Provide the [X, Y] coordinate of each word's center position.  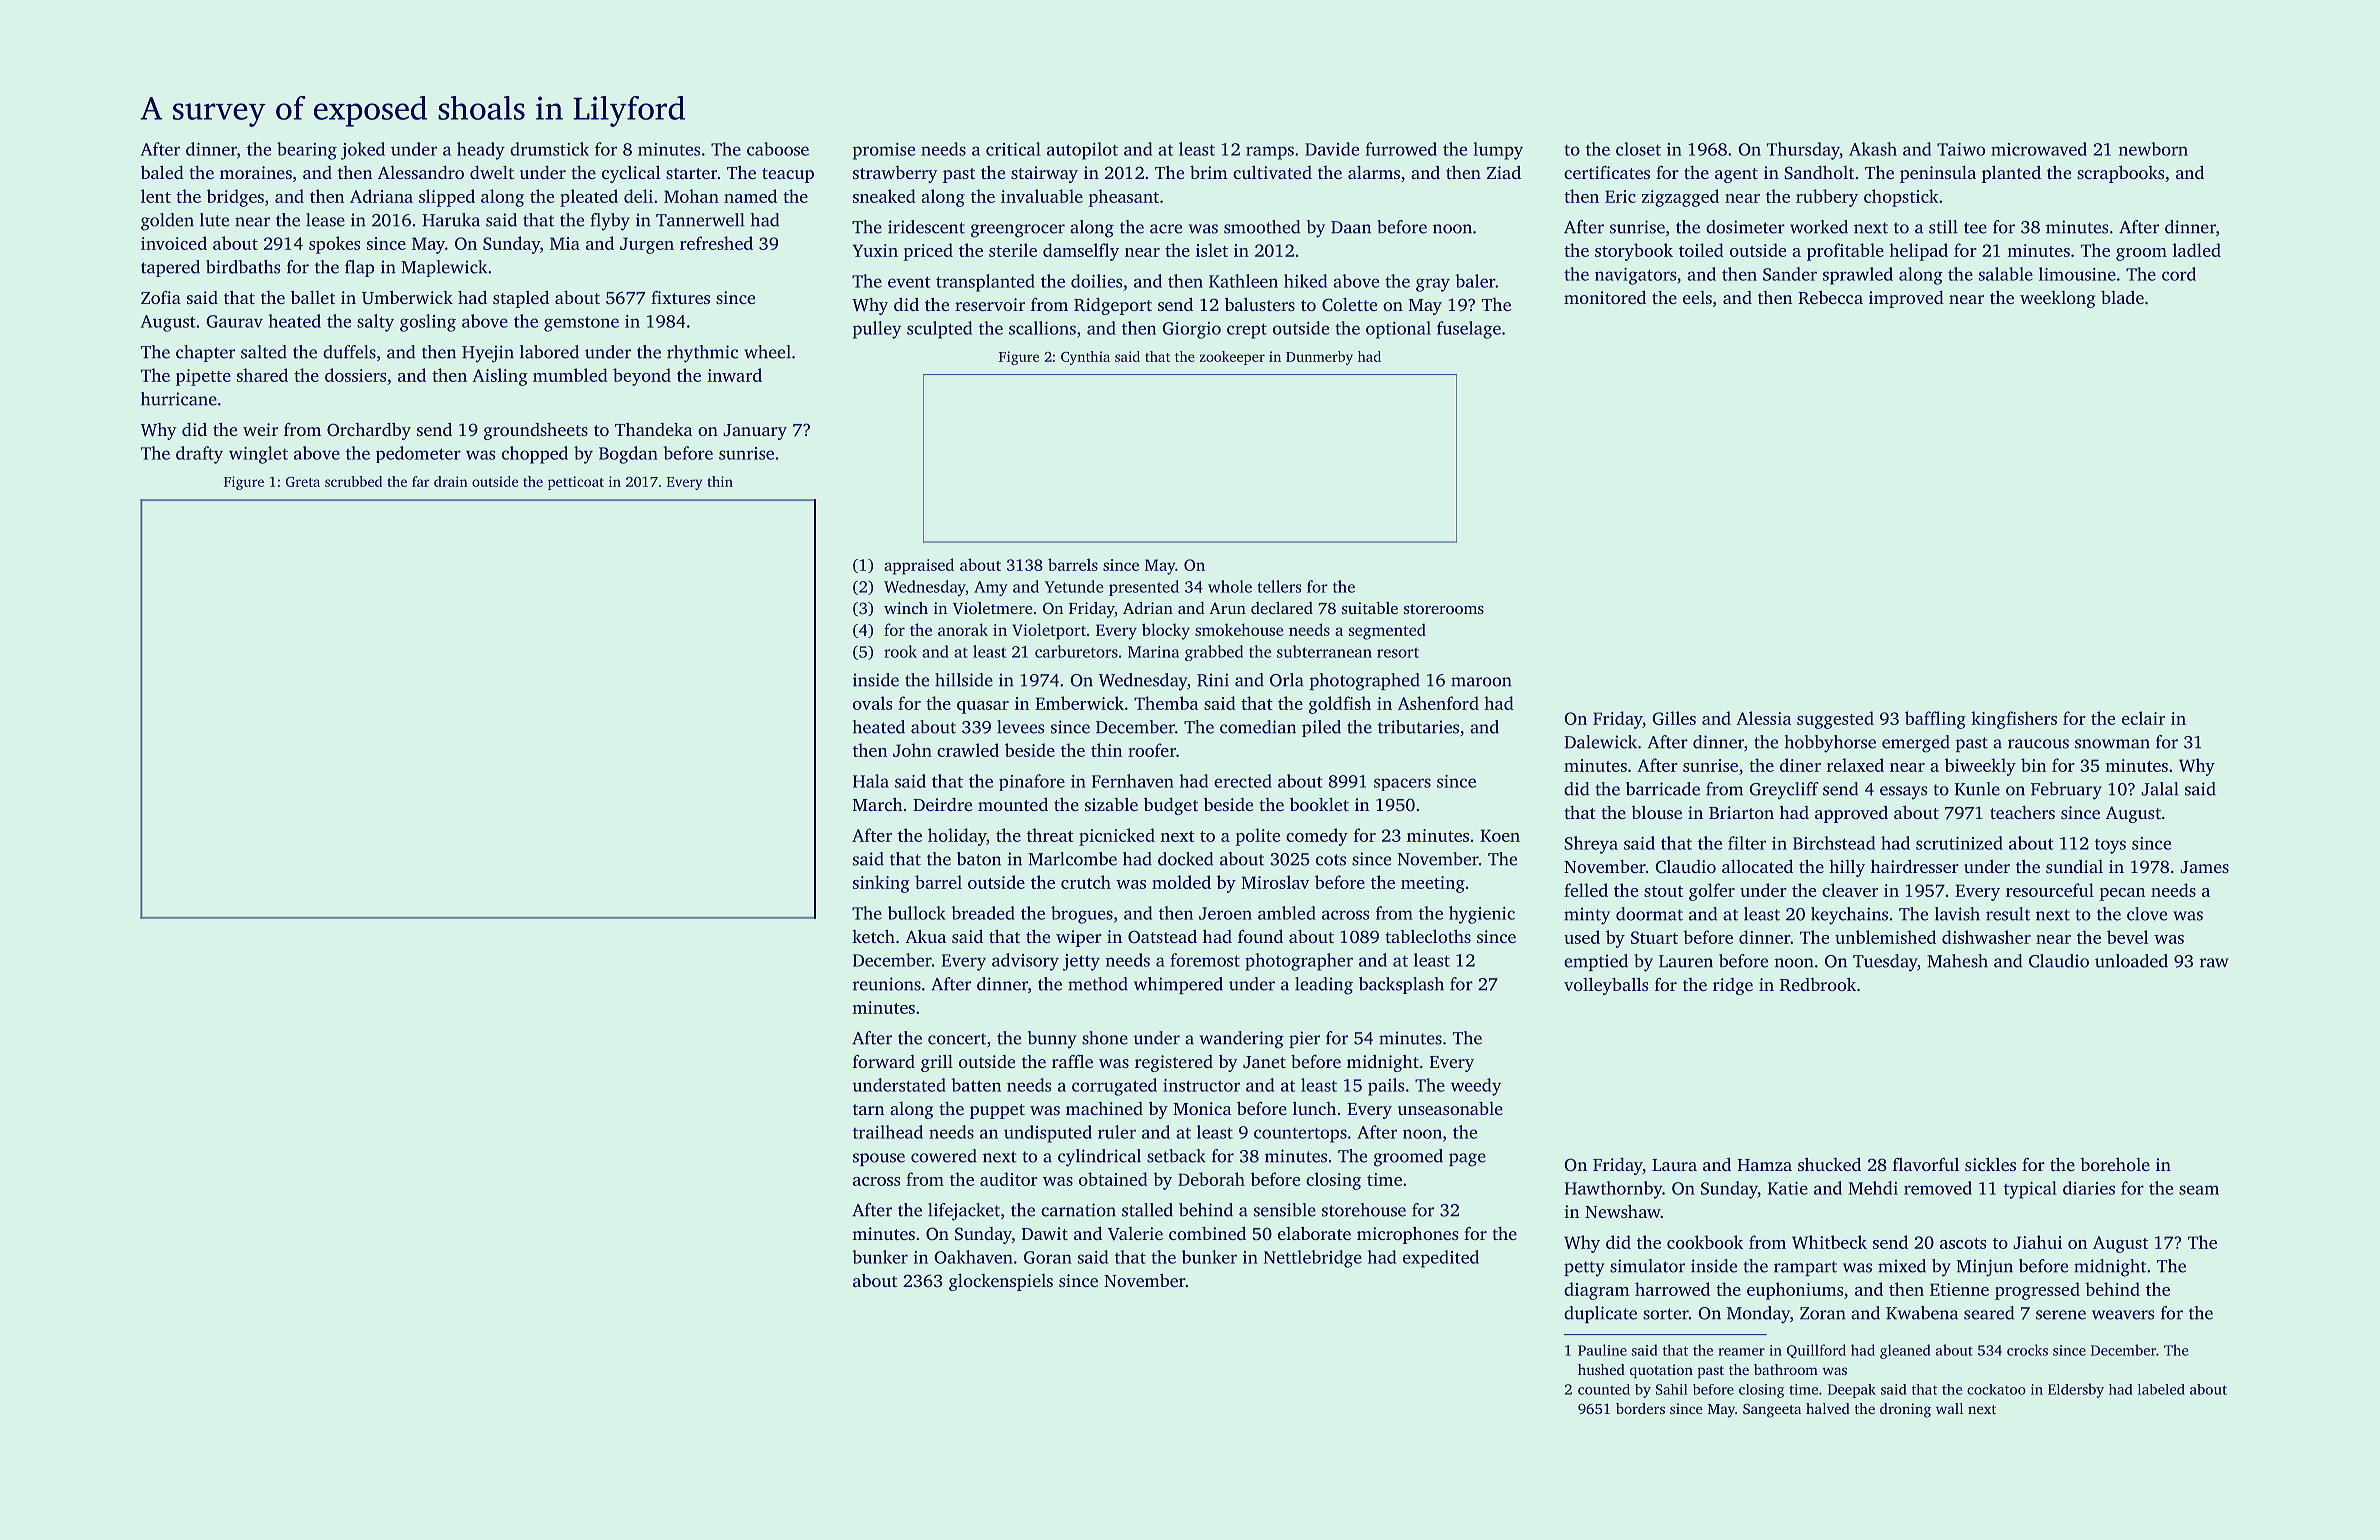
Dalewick [1600, 742]
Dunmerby [1319, 358]
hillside [964, 680]
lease [325, 220]
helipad [1918, 252]
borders [1640, 1408]
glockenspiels [1001, 1282]
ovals [872, 703]
